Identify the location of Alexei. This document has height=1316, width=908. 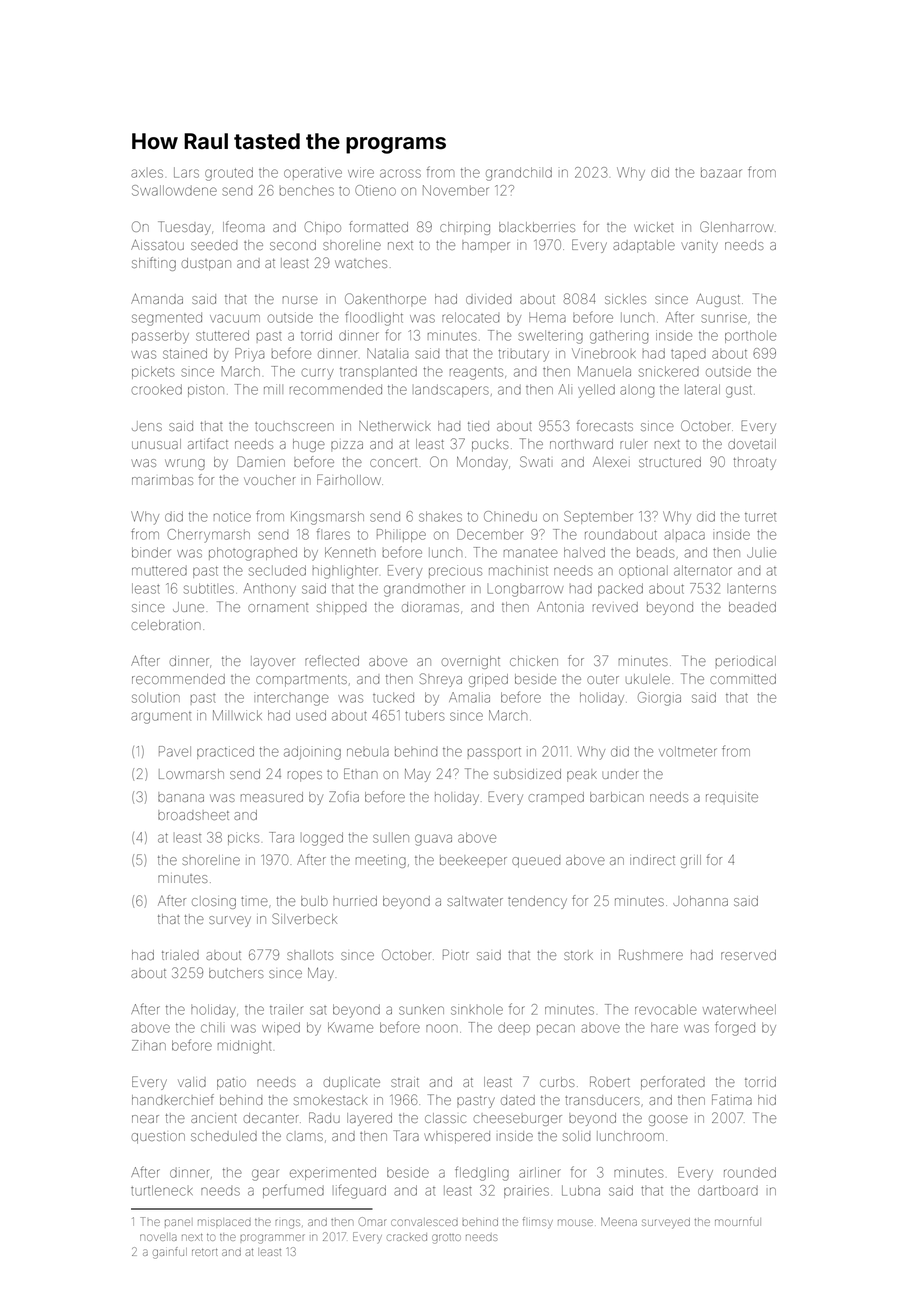
(611, 462).
